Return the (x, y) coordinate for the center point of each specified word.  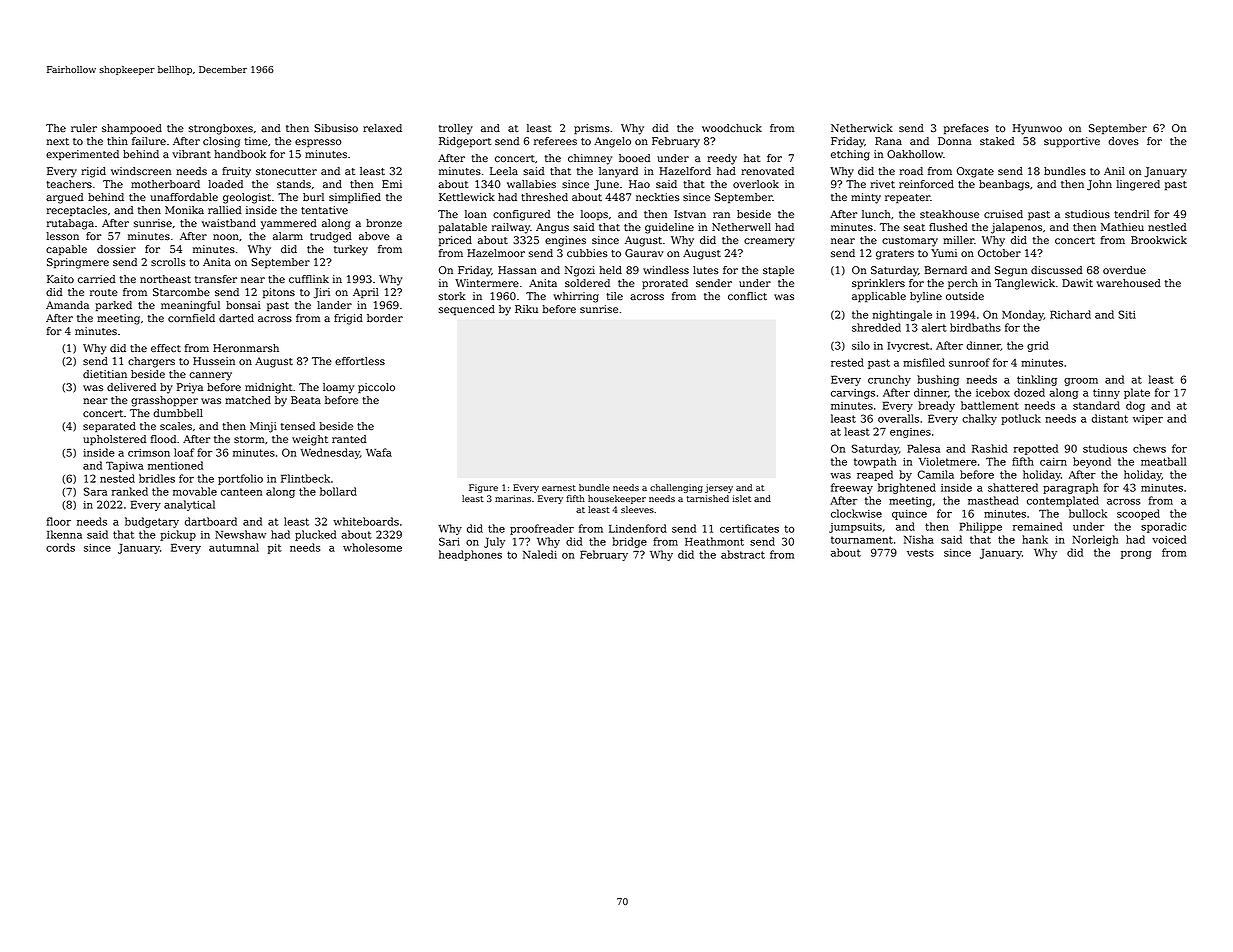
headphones (470, 555)
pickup (178, 535)
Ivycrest (908, 347)
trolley (456, 129)
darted (236, 318)
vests (920, 553)
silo (861, 345)
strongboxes (221, 129)
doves (1123, 141)
